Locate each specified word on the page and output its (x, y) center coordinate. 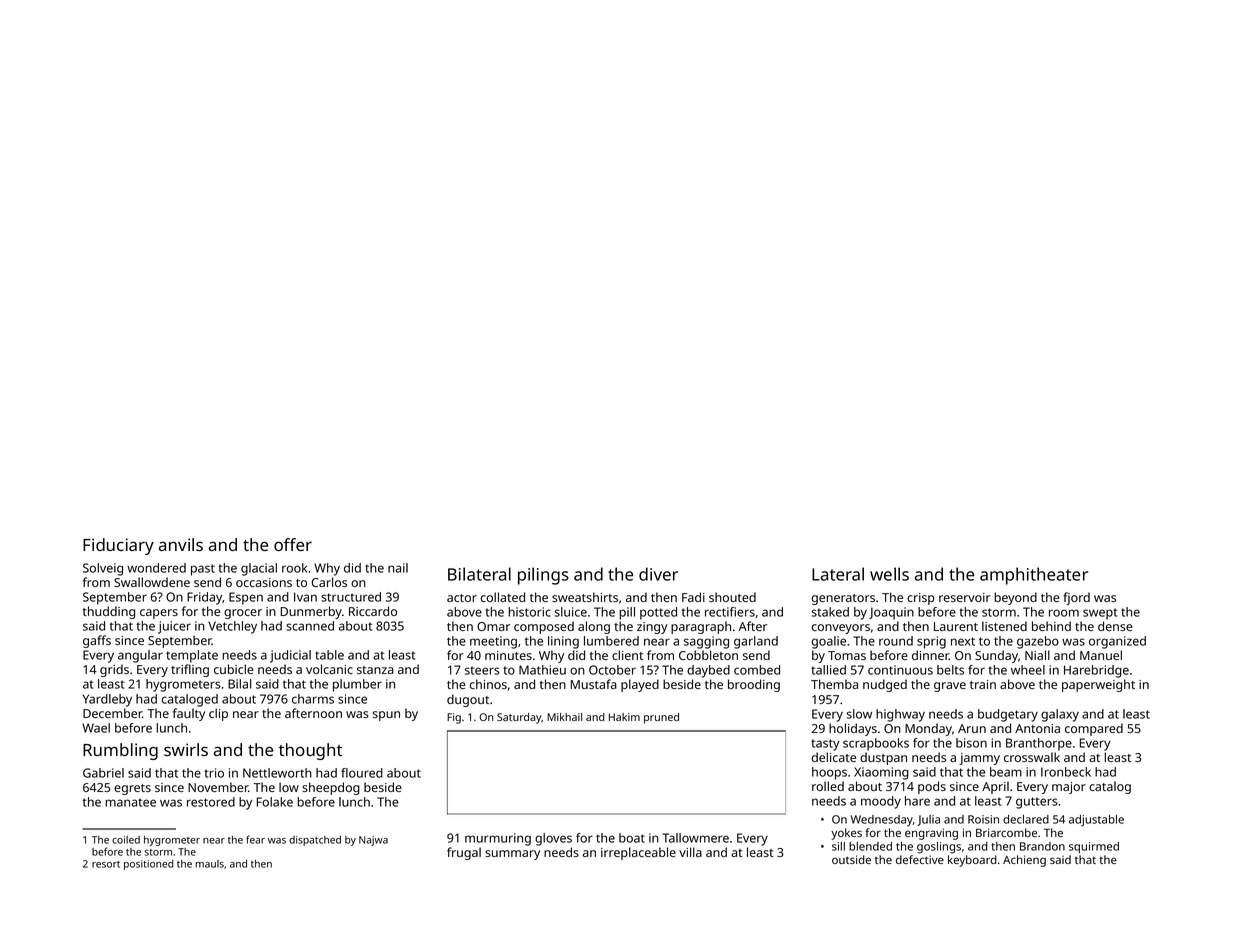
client (627, 655)
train (983, 684)
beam (1006, 772)
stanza (375, 670)
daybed (708, 671)
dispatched (315, 841)
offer (293, 544)
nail (398, 568)
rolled (828, 786)
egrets (132, 789)
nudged (885, 685)
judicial (290, 656)
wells (889, 574)
